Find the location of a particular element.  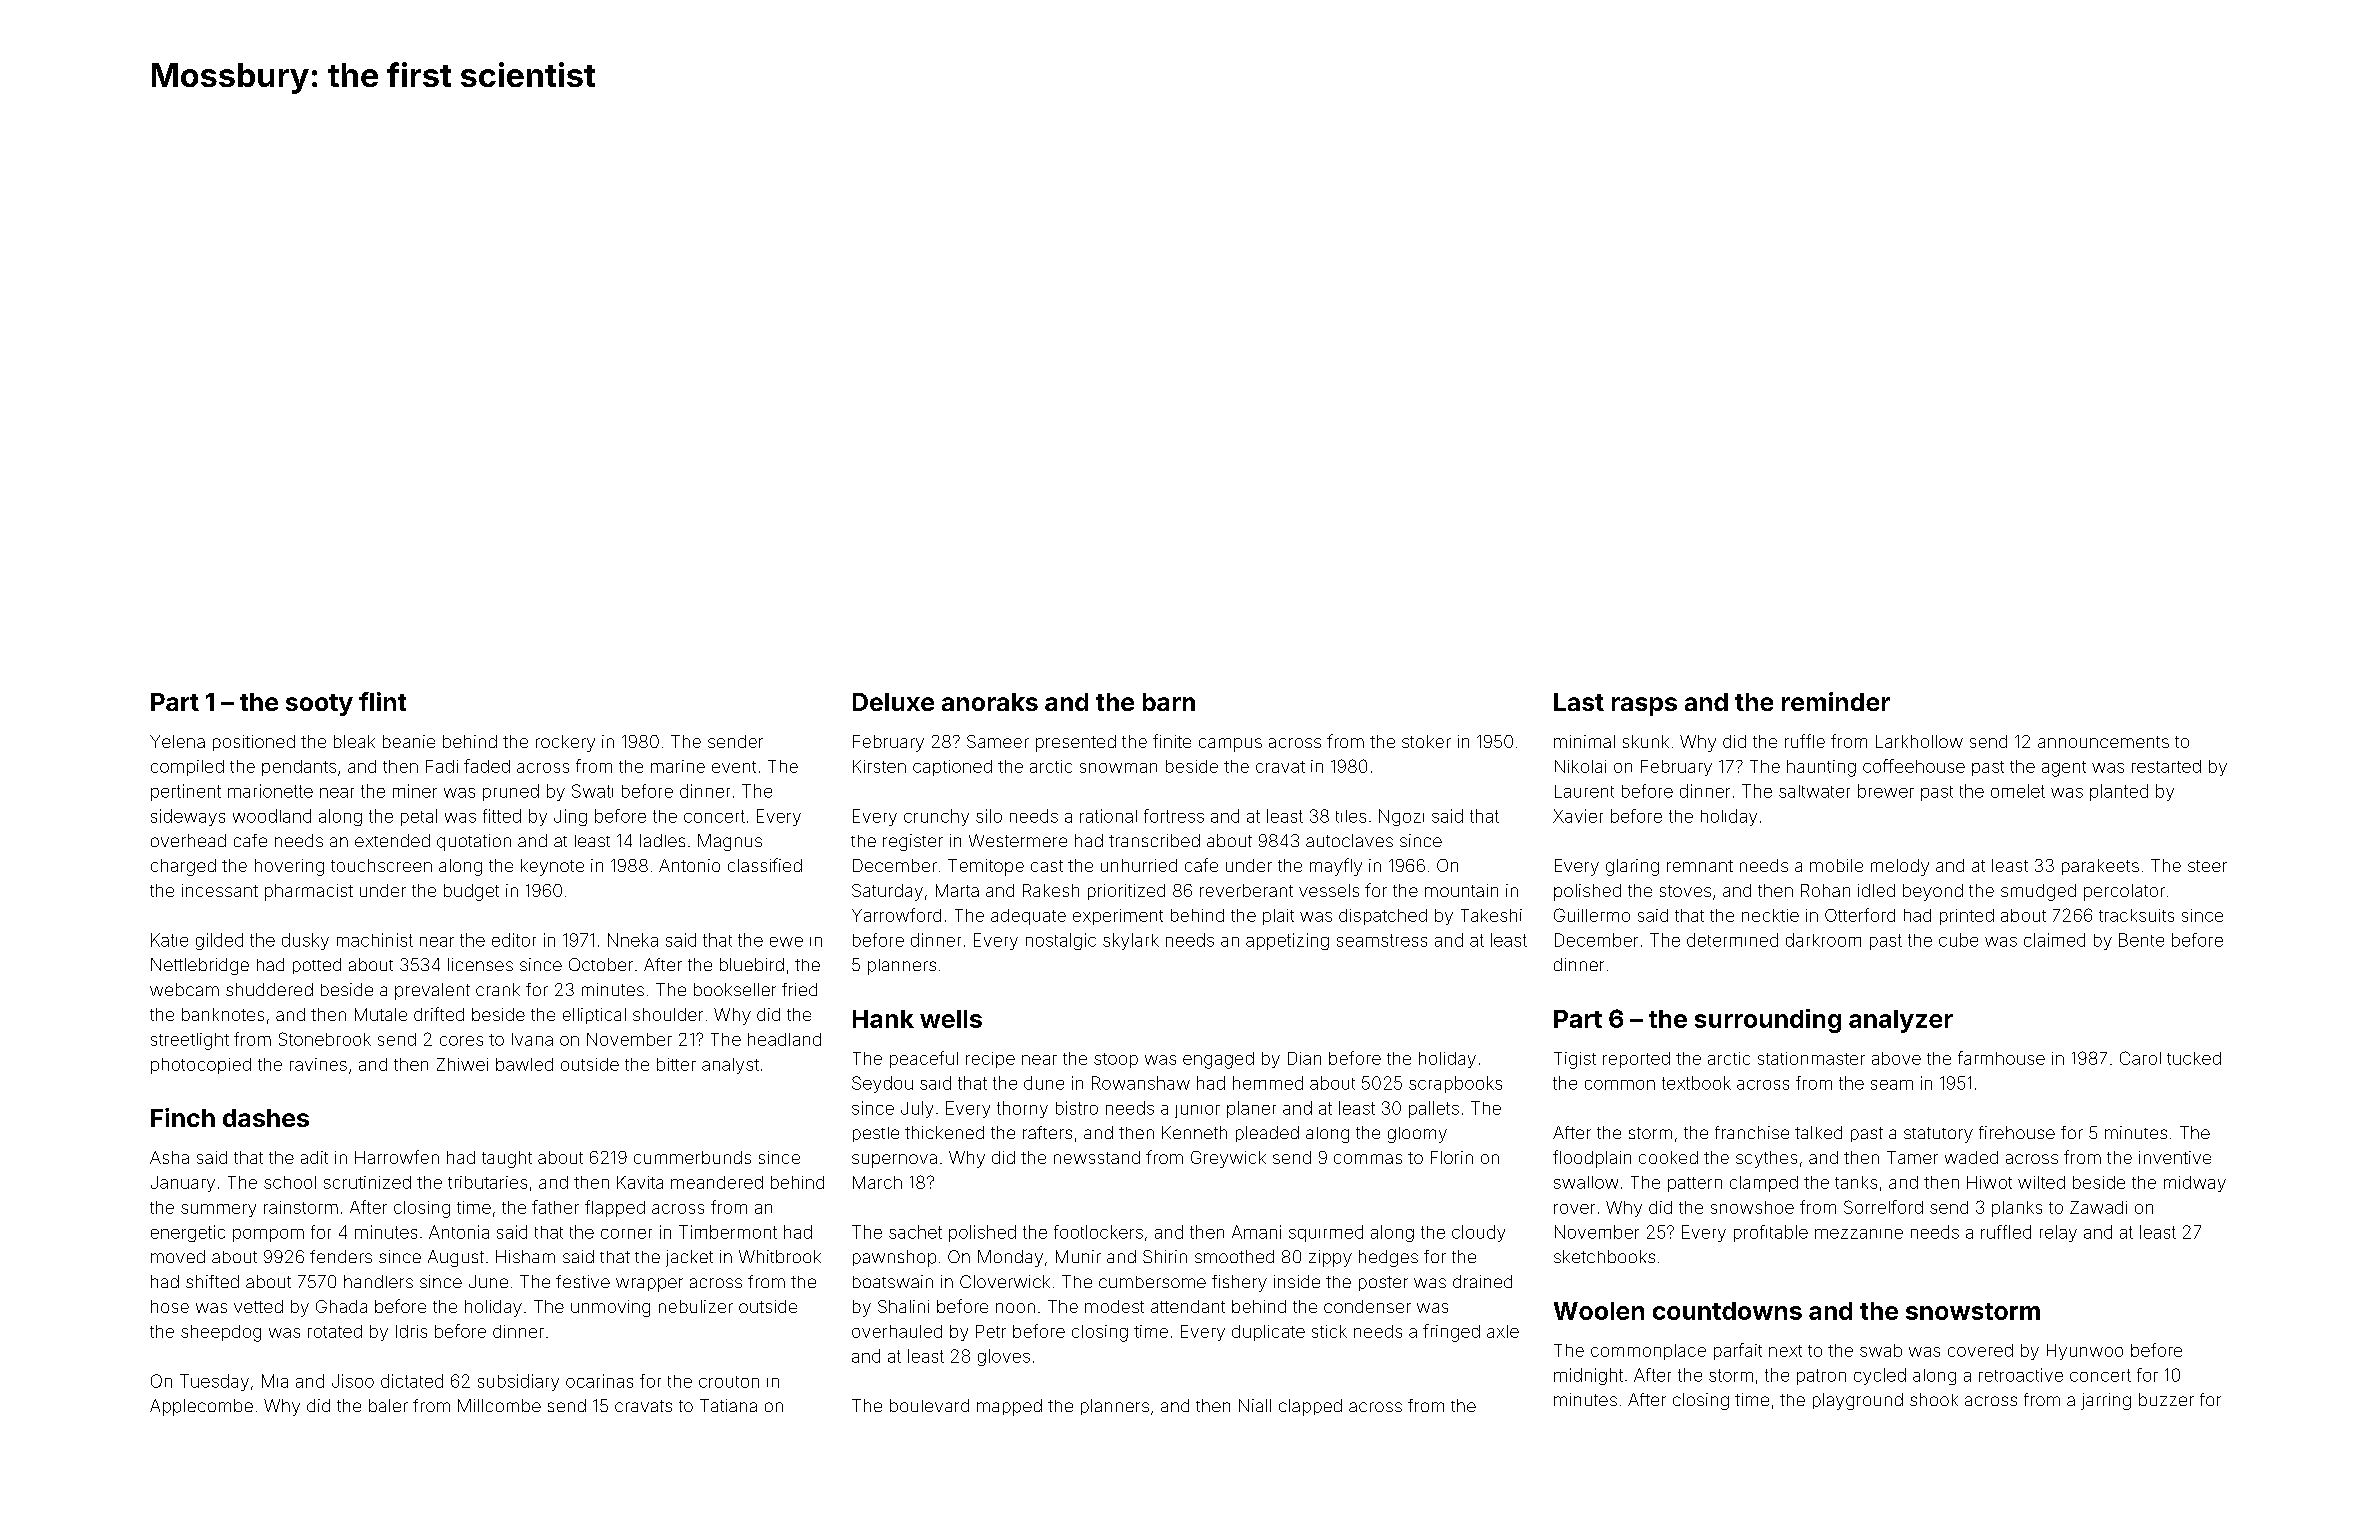

skylark is located at coordinates (1131, 941).
